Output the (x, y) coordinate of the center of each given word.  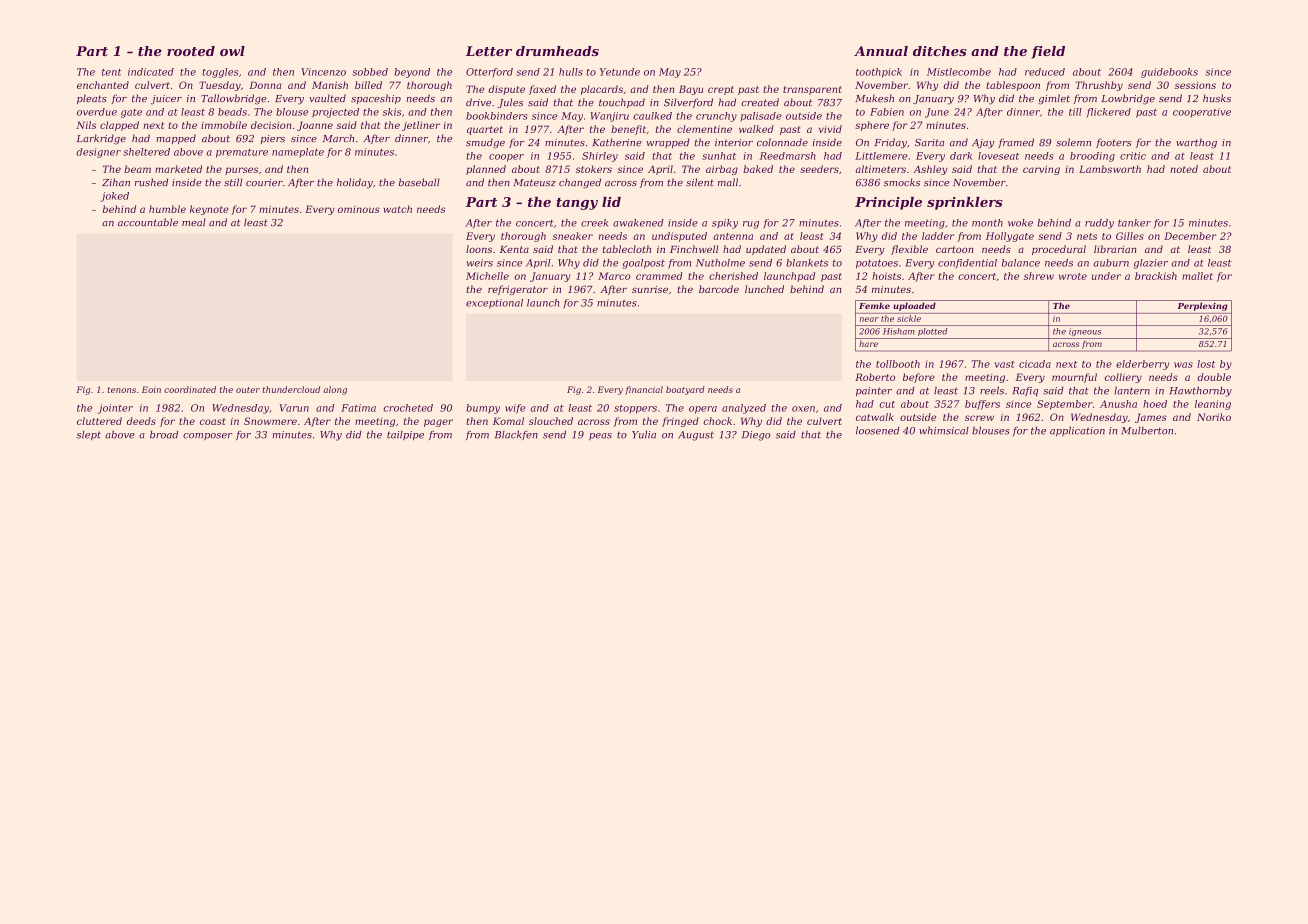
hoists (886, 276)
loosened (878, 431)
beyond (412, 73)
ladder (938, 236)
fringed (680, 422)
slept (88, 436)
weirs (480, 263)
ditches (940, 51)
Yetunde (620, 72)
